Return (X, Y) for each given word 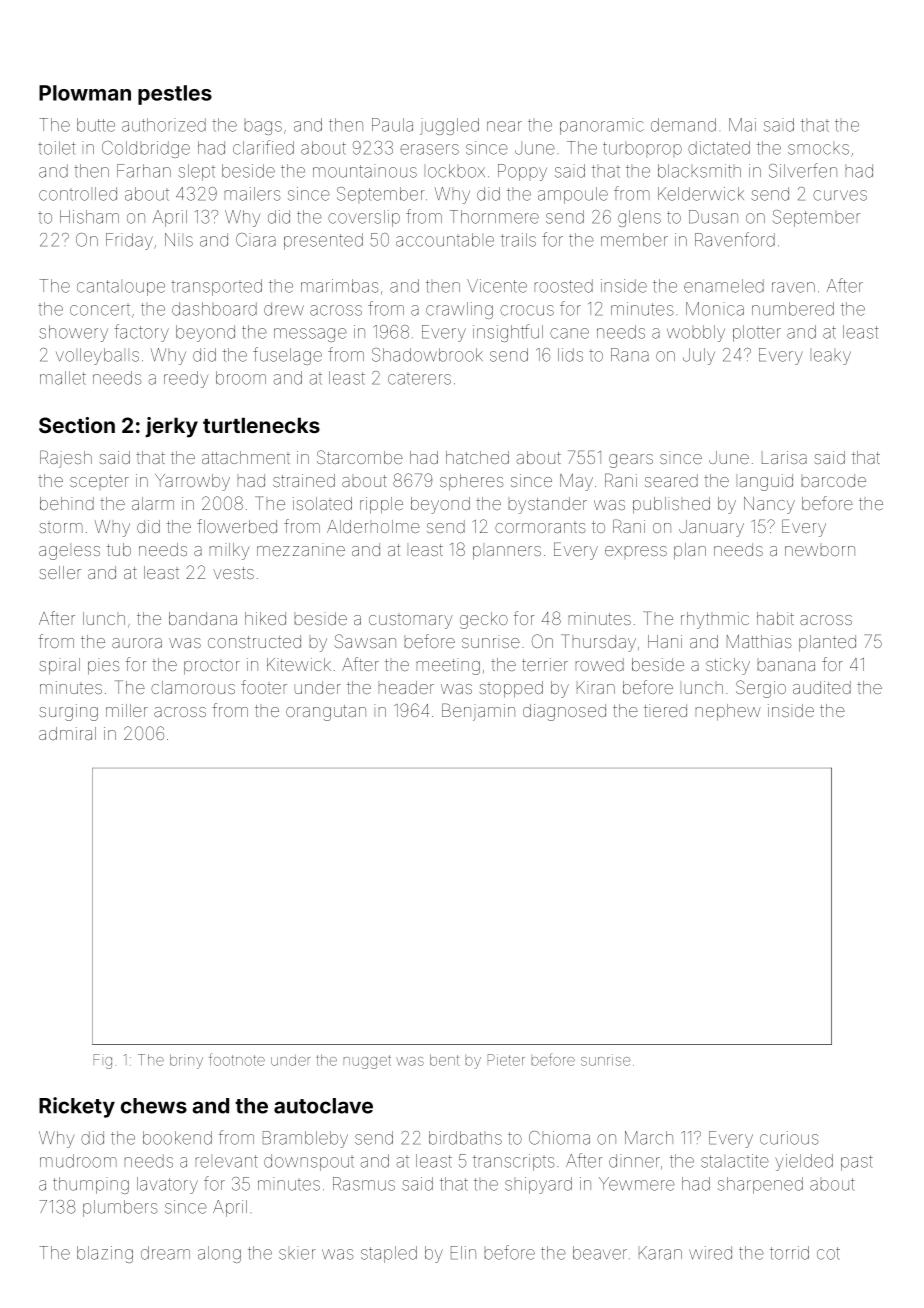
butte (96, 125)
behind (67, 503)
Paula (392, 125)
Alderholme (373, 526)
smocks (818, 149)
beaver (600, 1253)
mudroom (78, 1161)
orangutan (326, 713)
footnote (237, 1059)
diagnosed (564, 712)
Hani (665, 641)
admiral (67, 733)
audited (822, 687)
